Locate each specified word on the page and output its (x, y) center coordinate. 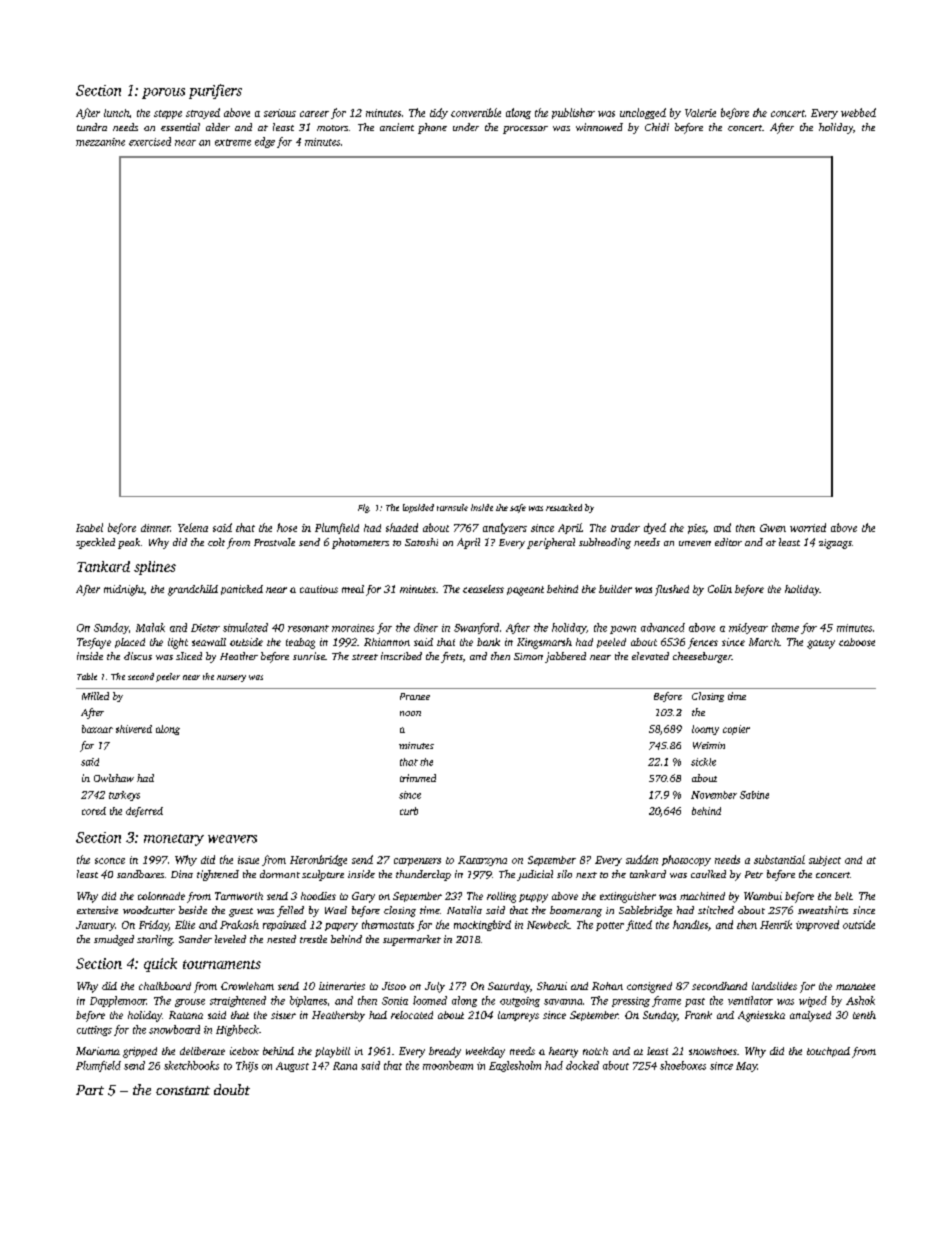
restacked (564, 507)
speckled (95, 543)
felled (290, 911)
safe (518, 508)
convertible (476, 112)
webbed (858, 112)
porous (163, 93)
